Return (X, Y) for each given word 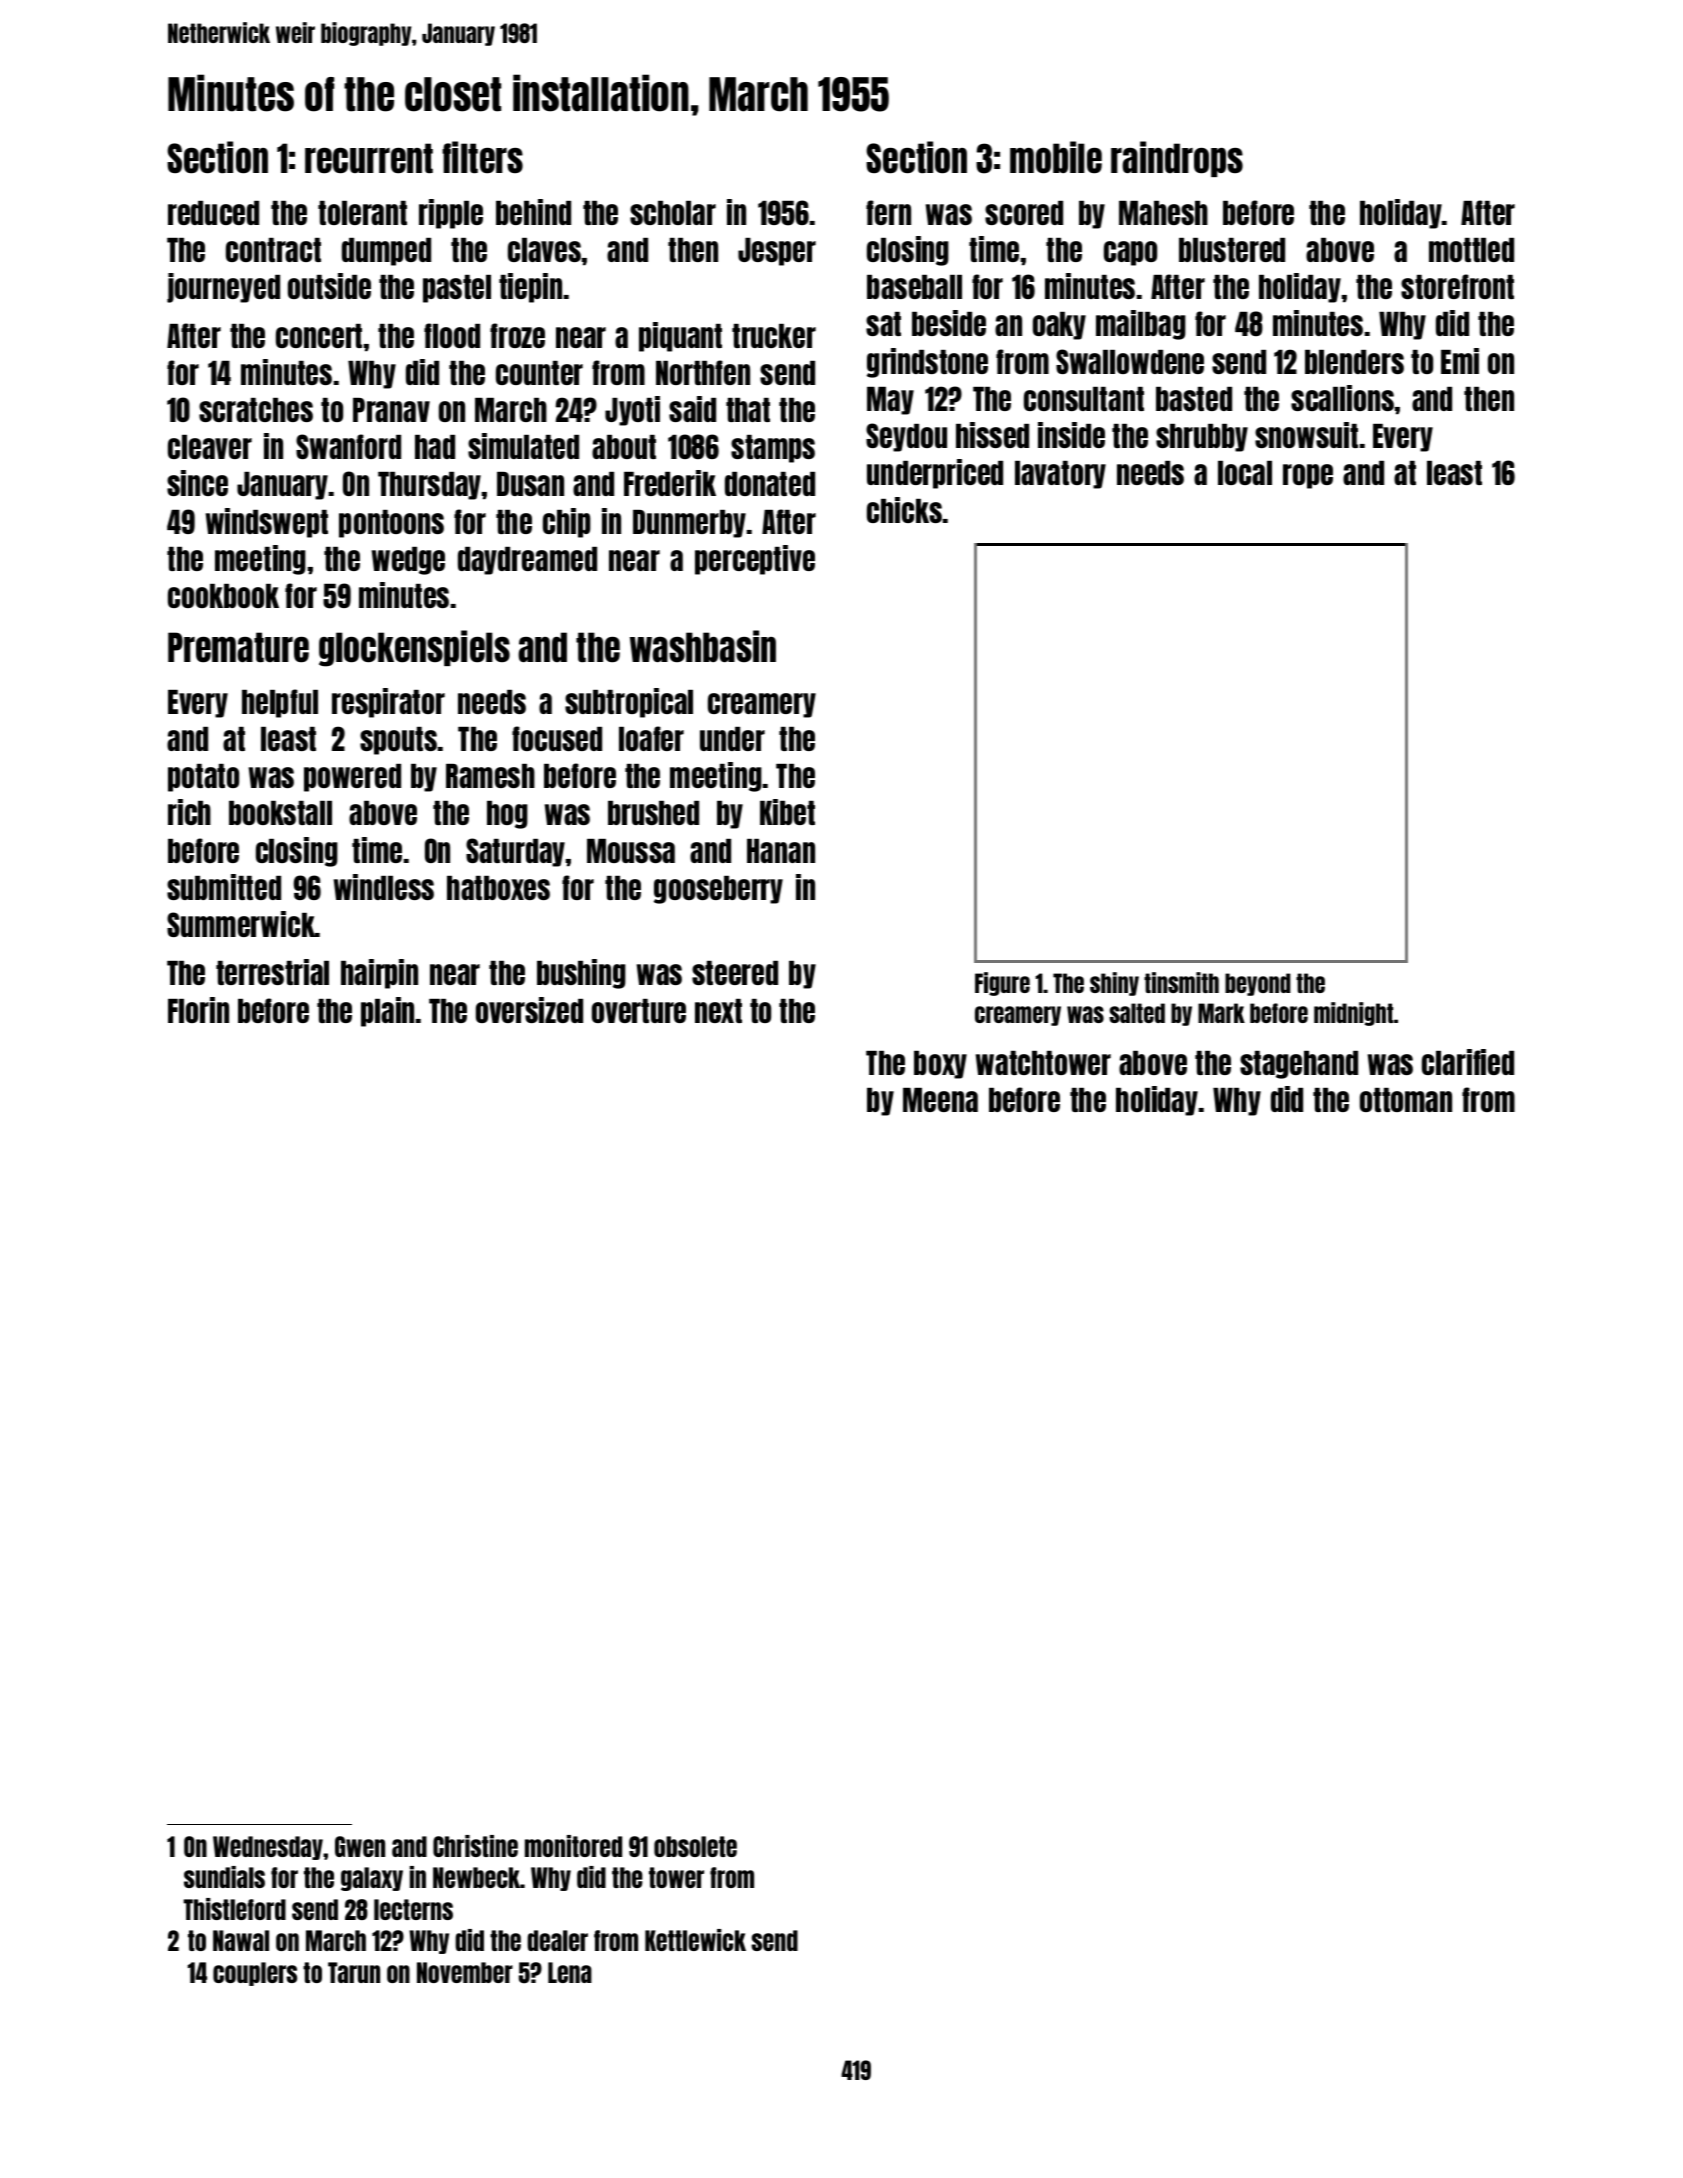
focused (557, 738)
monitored (573, 1846)
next (718, 1011)
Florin (198, 1010)
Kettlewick (695, 1940)
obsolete (695, 1846)
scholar (673, 213)
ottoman (1406, 1100)
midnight (1353, 1014)
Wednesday (268, 1848)
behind (533, 212)
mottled (1471, 250)
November (465, 1972)
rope (1308, 476)
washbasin (703, 646)
